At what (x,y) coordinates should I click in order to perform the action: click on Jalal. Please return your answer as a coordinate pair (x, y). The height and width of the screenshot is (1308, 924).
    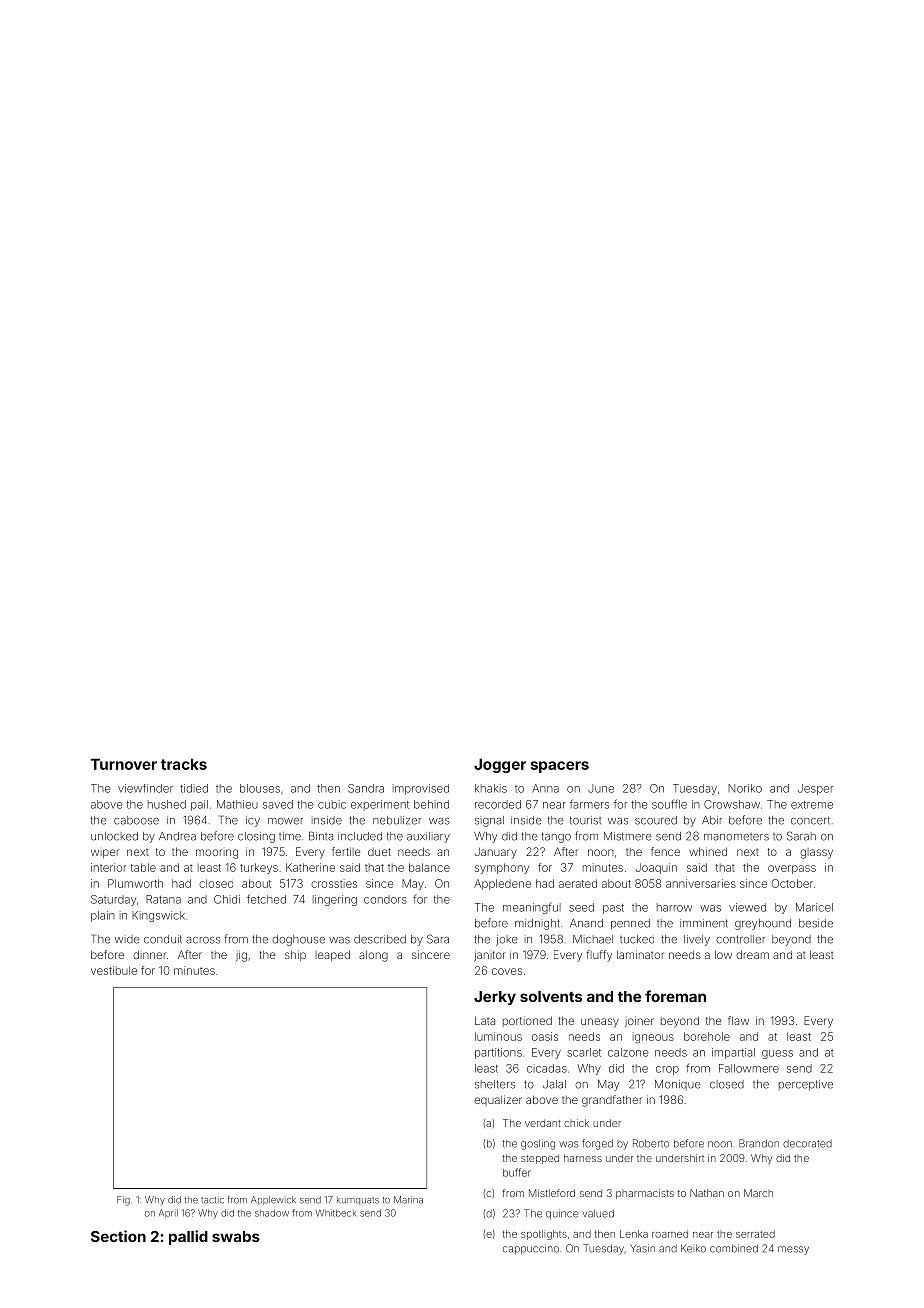
    Looking at the image, I should click on (554, 1084).
